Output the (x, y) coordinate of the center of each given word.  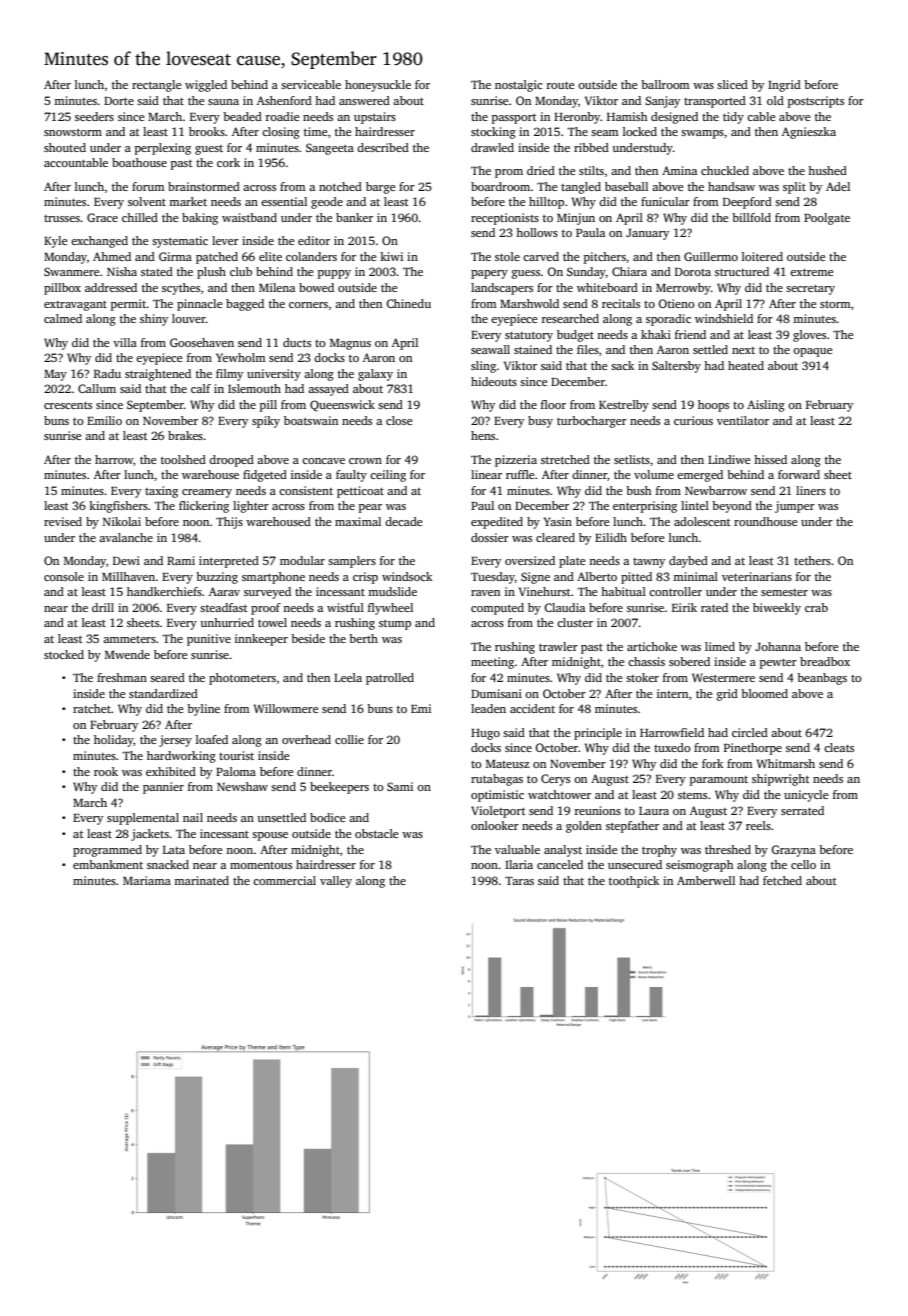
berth (363, 638)
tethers (812, 560)
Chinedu (408, 303)
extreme (811, 272)
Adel (838, 186)
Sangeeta (330, 149)
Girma (175, 256)
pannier (163, 788)
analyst (563, 851)
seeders (94, 116)
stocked (64, 654)
